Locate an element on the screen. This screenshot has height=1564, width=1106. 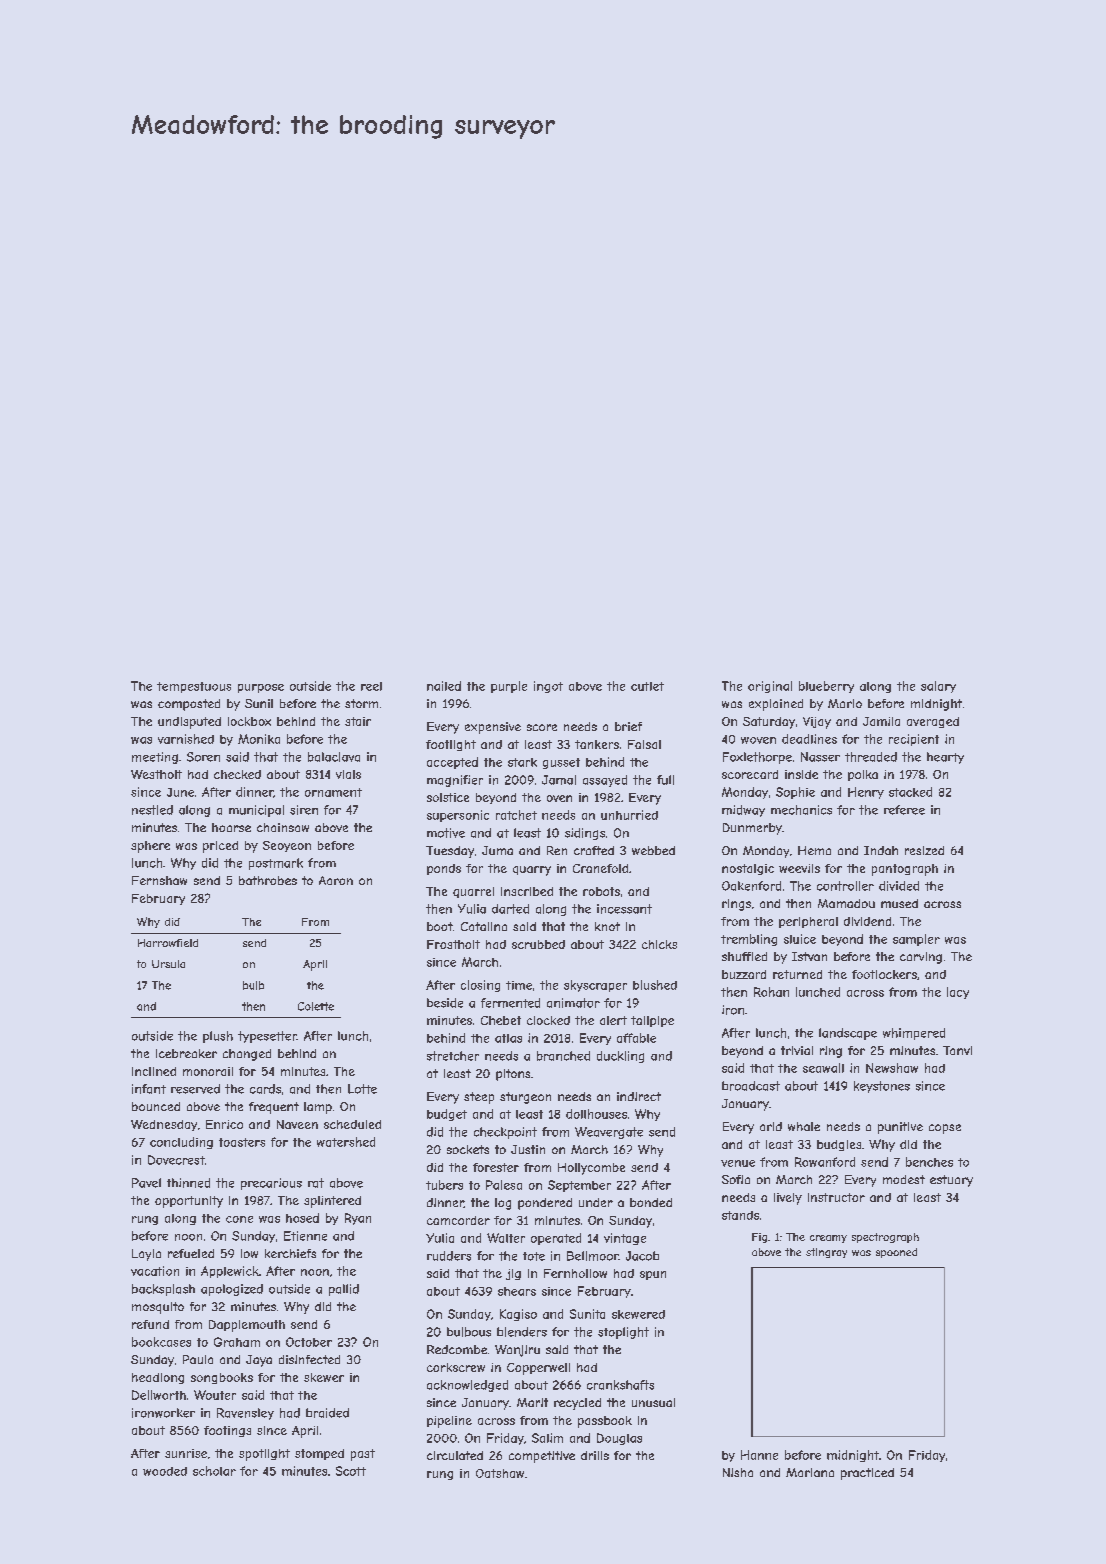
kerchiefs is located at coordinates (290, 1253).
